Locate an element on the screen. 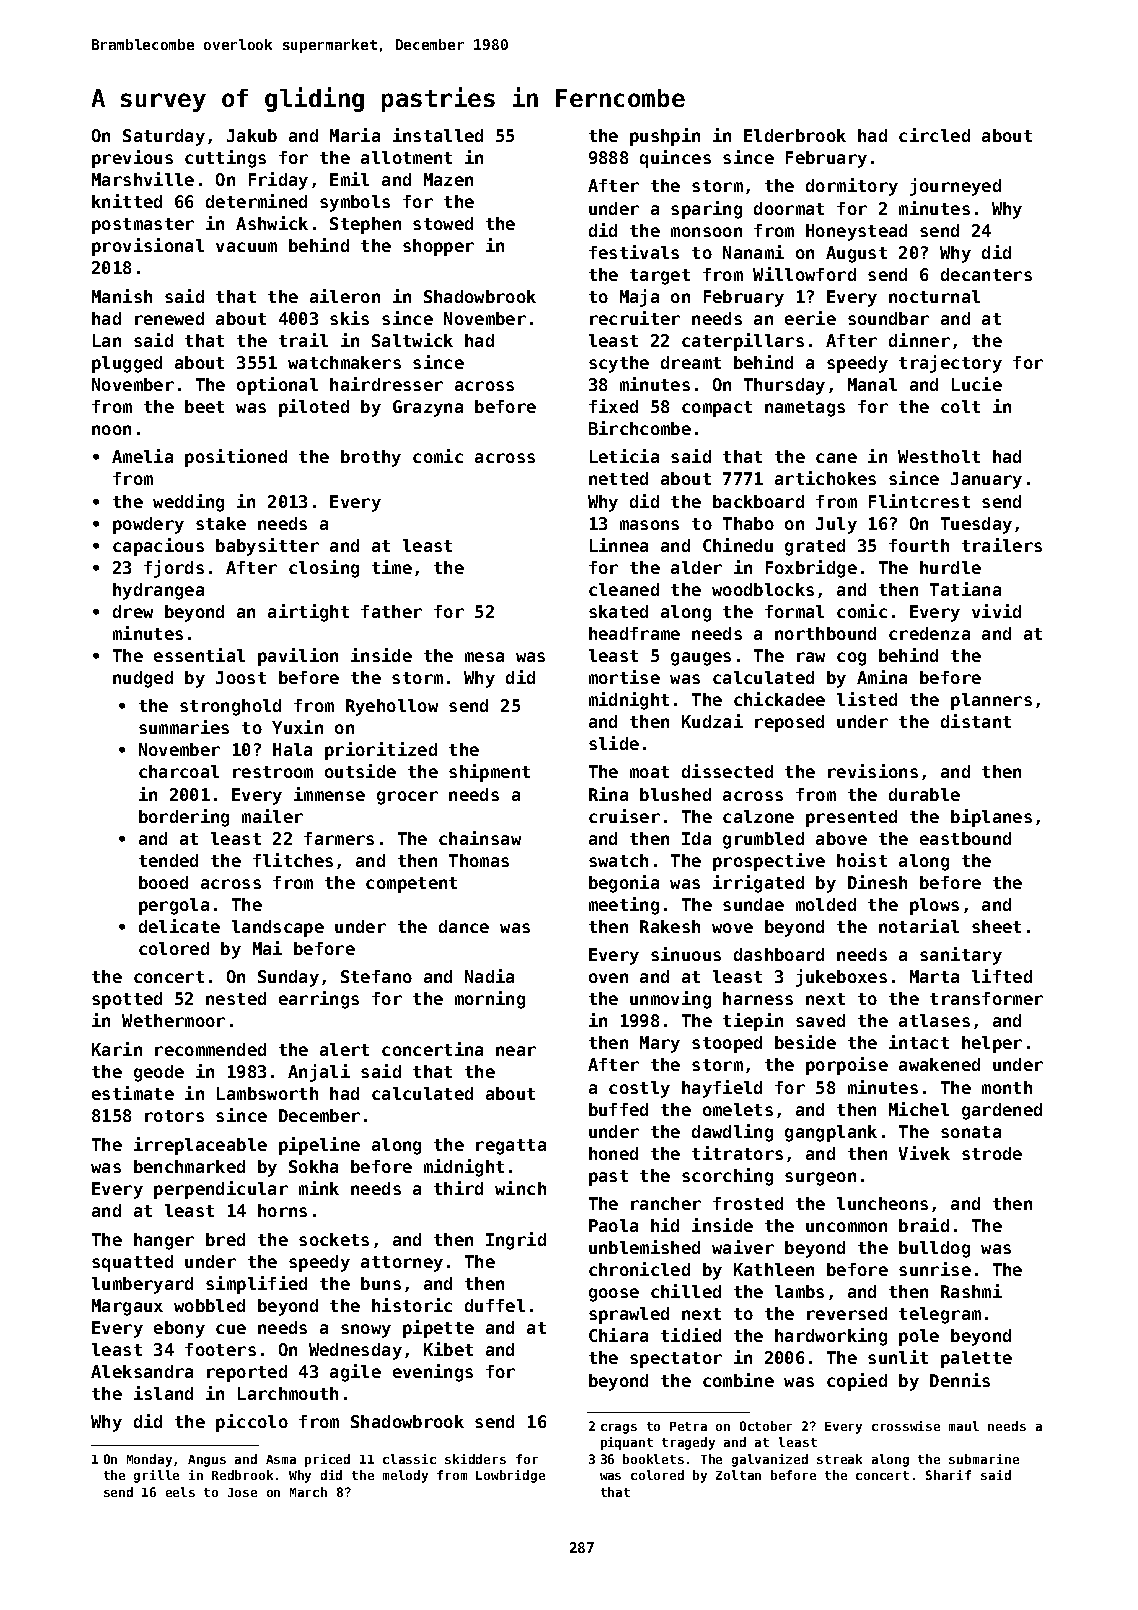  unblemished is located at coordinates (644, 1247).
